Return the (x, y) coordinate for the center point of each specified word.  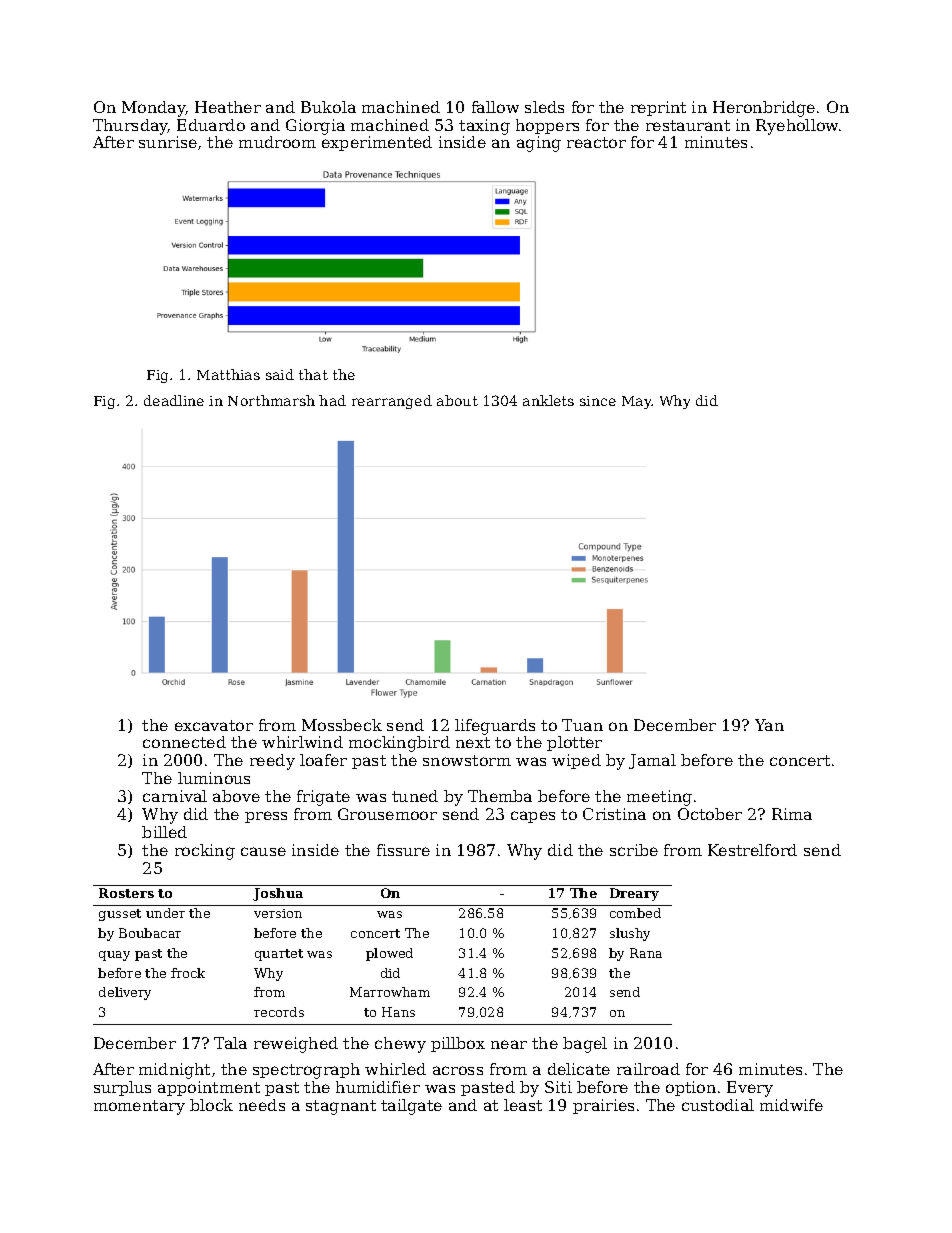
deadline (174, 400)
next (473, 742)
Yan (769, 725)
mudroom (277, 142)
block (211, 1105)
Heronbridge (764, 109)
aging (539, 144)
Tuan (582, 725)
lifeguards (495, 727)
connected (184, 742)
